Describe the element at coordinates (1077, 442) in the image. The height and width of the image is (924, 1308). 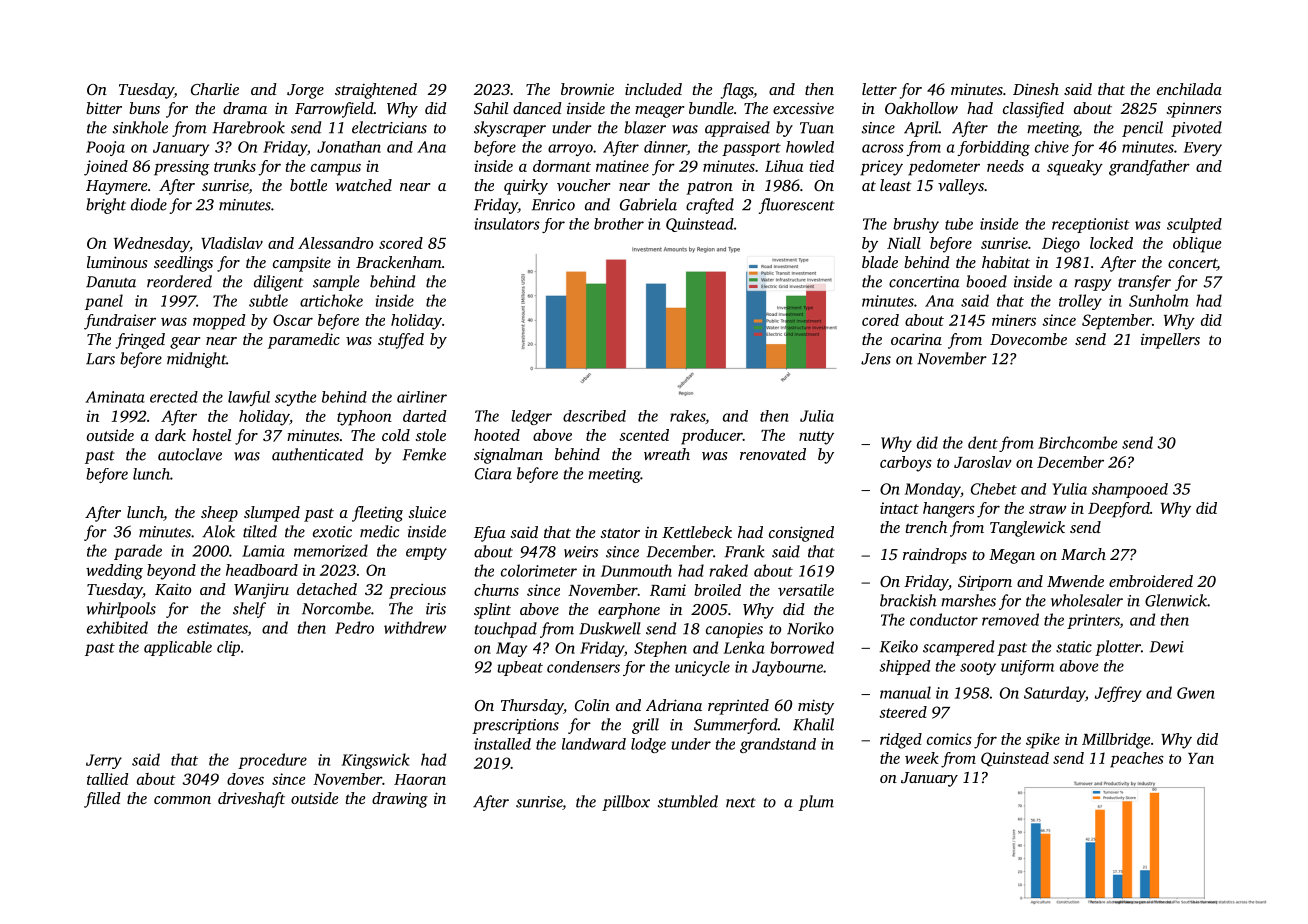
I see `Birchcombe` at that location.
